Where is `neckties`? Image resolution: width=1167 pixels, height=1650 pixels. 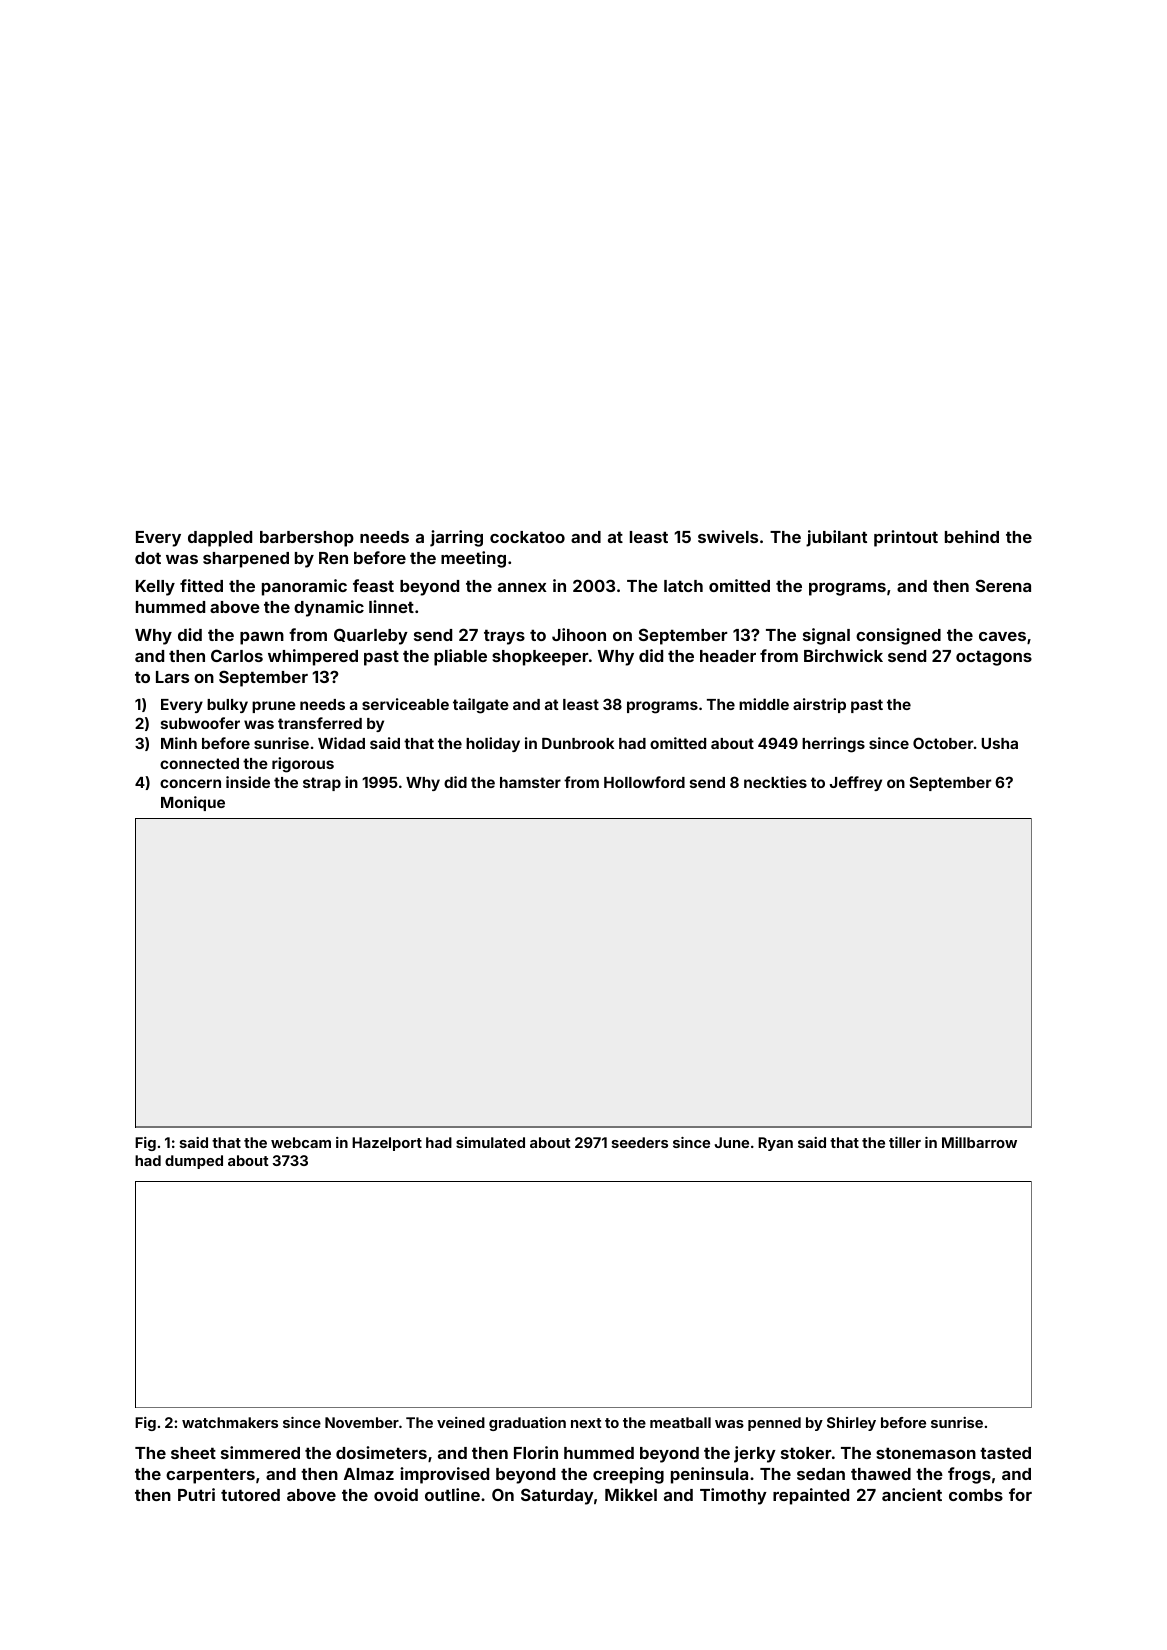 neckties is located at coordinates (775, 782).
